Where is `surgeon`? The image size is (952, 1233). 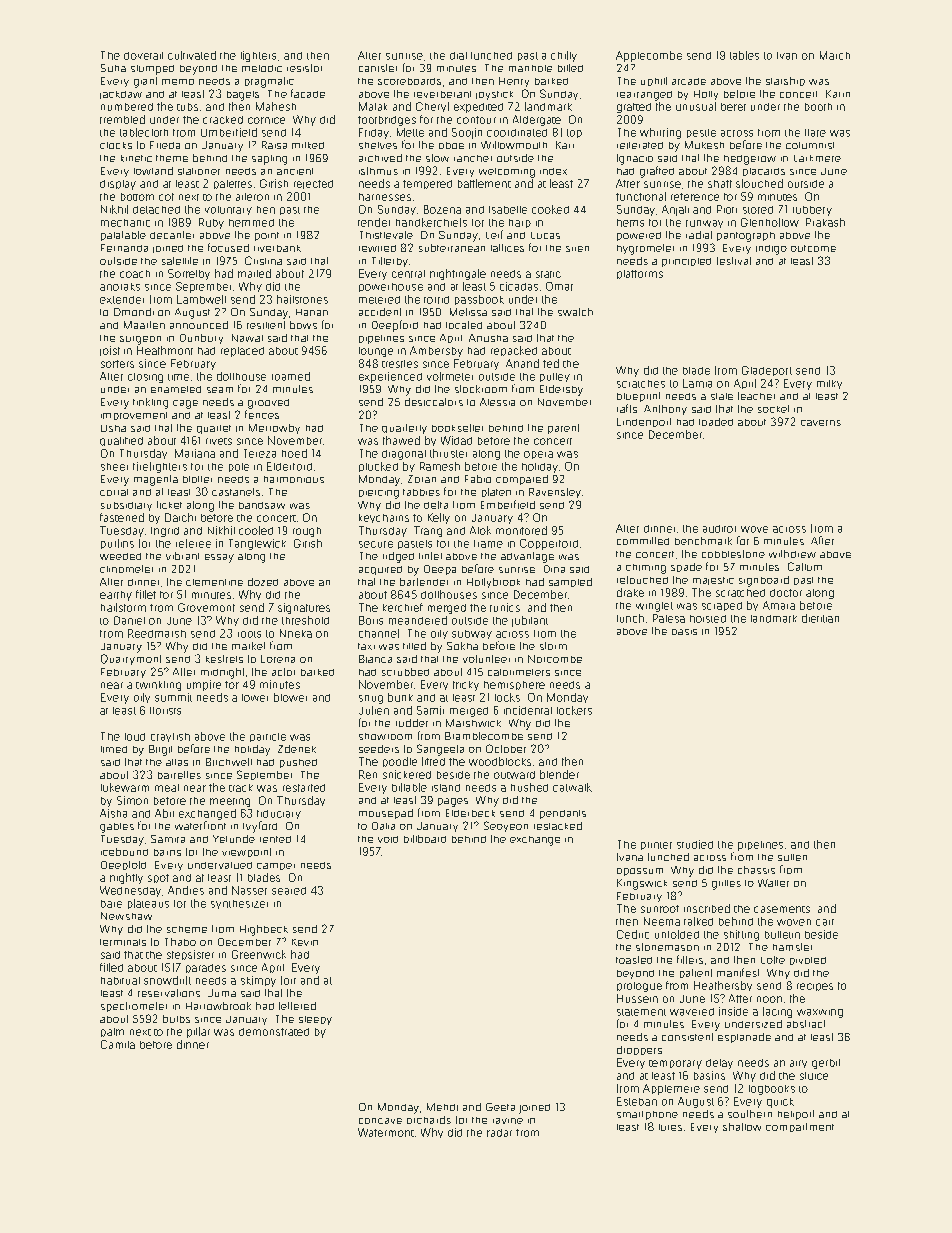
surgeon is located at coordinates (140, 340).
